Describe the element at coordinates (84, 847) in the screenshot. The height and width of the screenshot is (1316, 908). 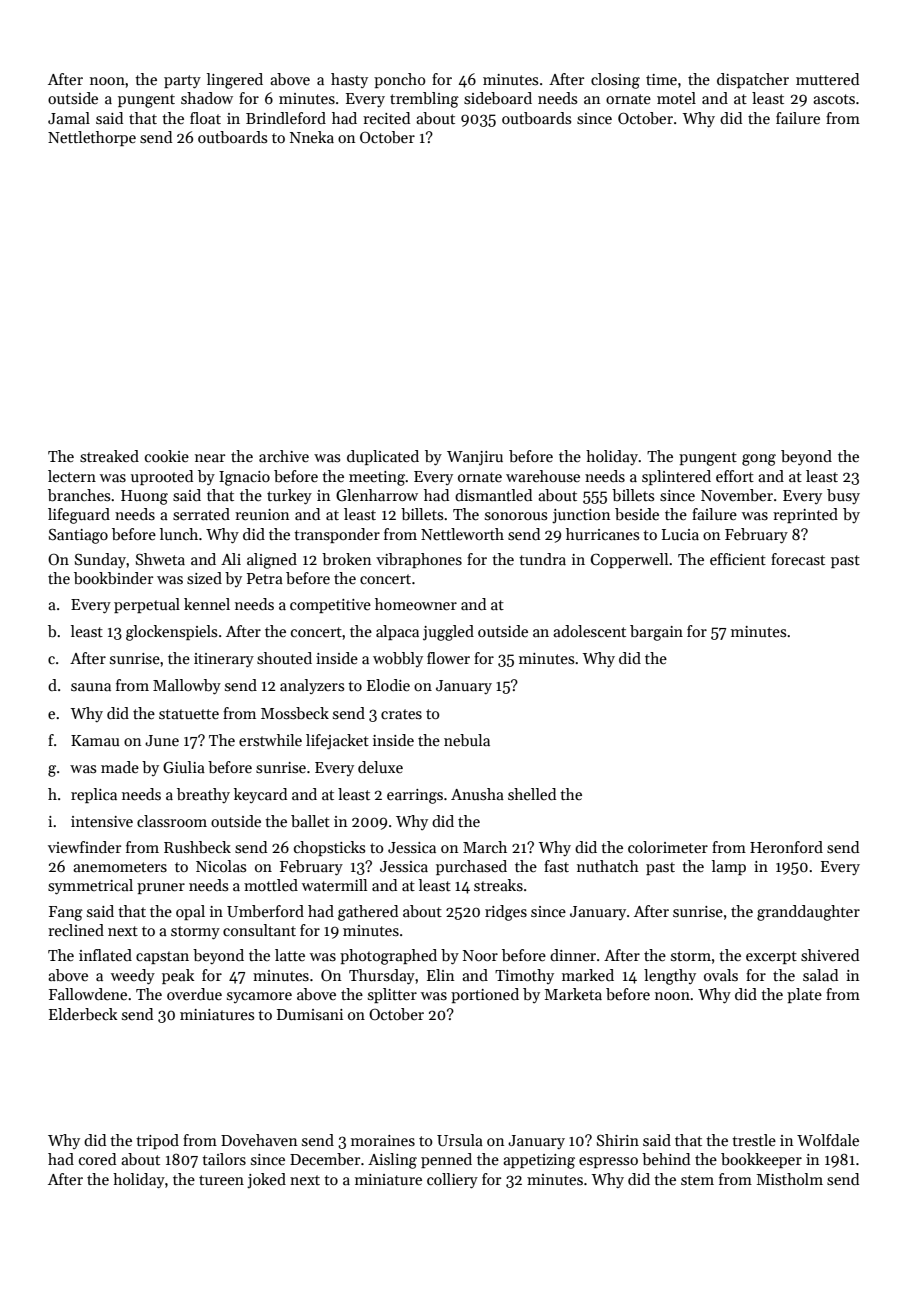
I see `viewfinder` at that location.
